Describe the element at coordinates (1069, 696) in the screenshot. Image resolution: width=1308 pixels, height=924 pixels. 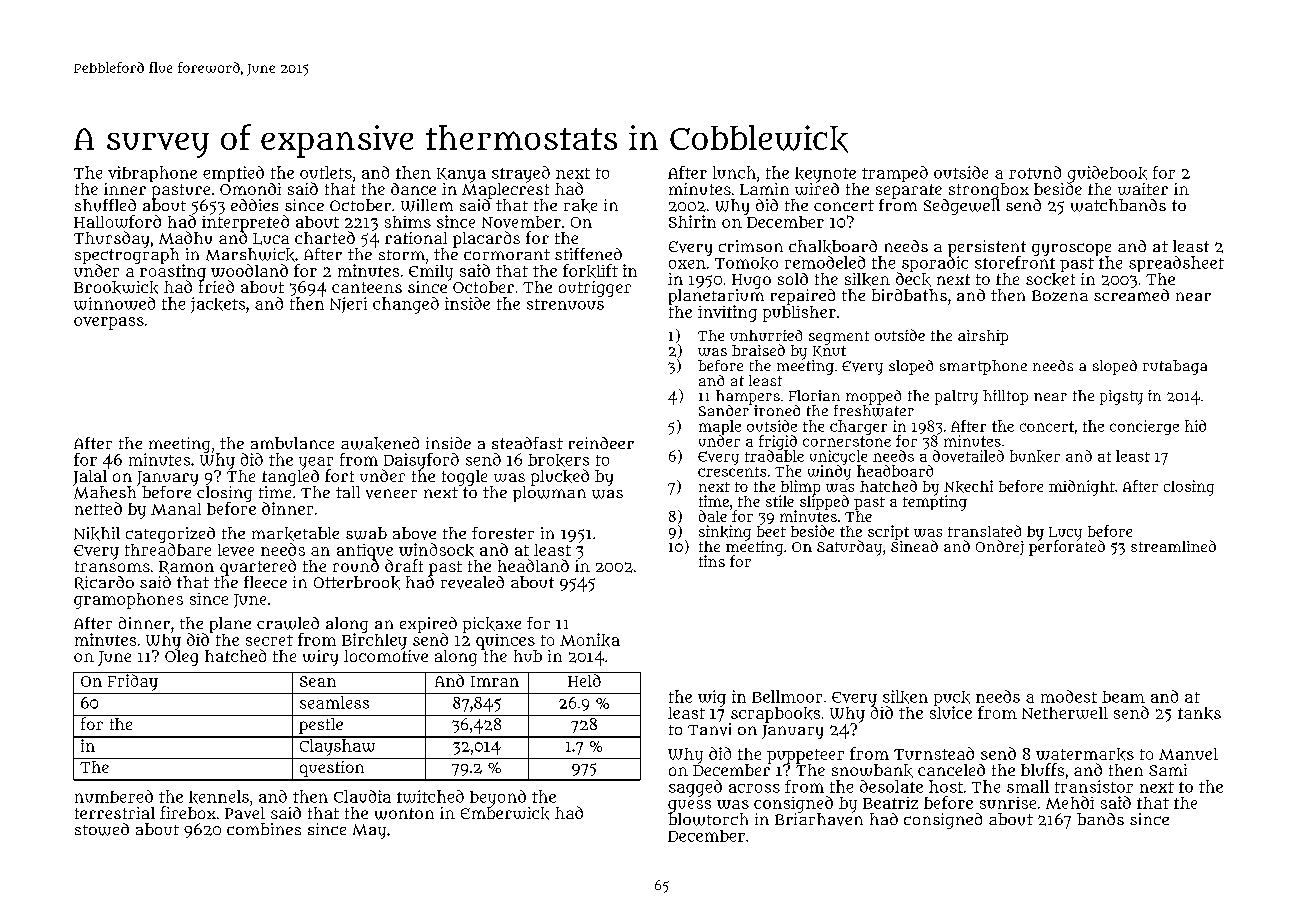
I see `modest` at that location.
